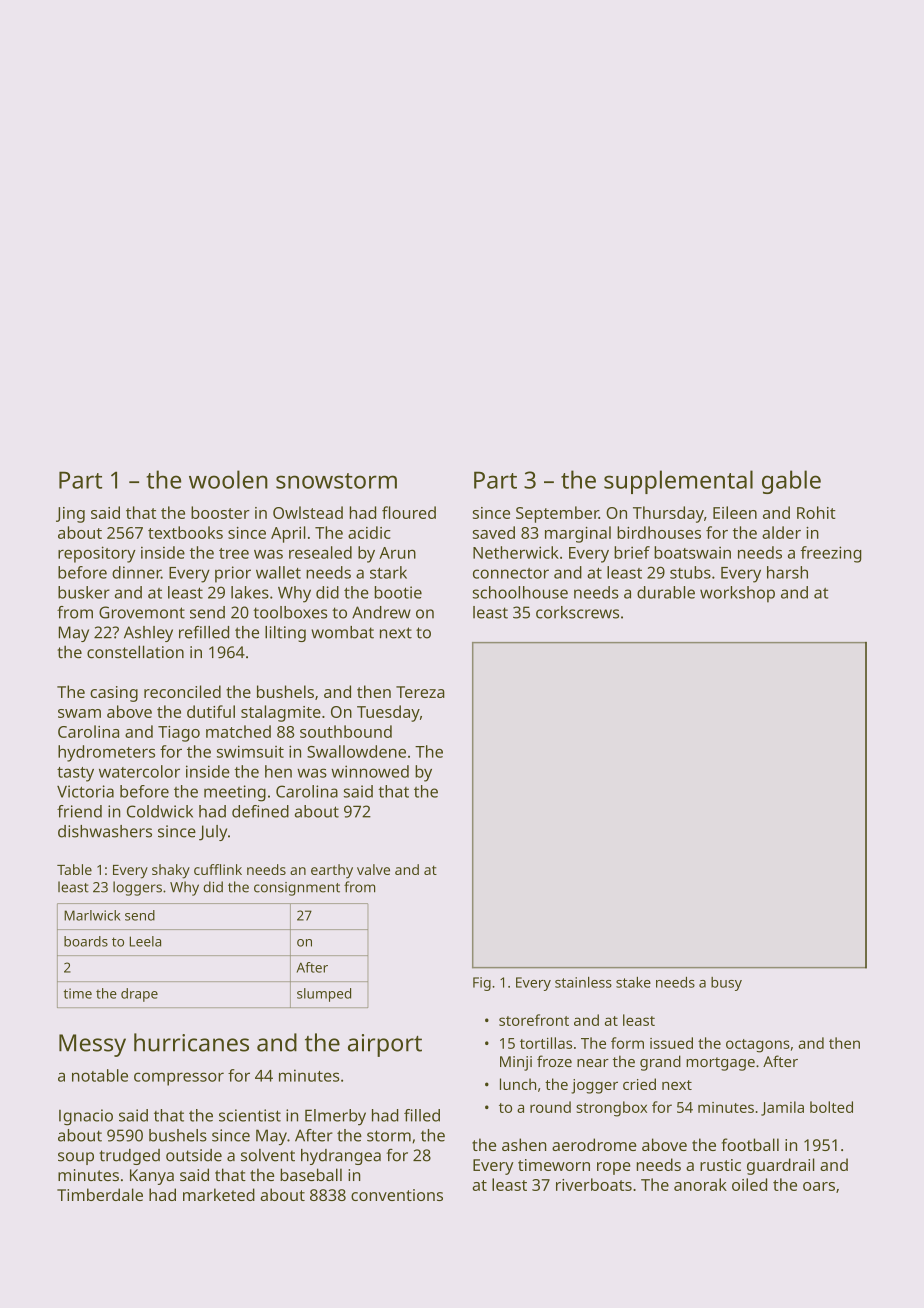 The width and height of the page is (924, 1308). Describe the element at coordinates (100, 1194) in the page. I see `Timberdale` at that location.
